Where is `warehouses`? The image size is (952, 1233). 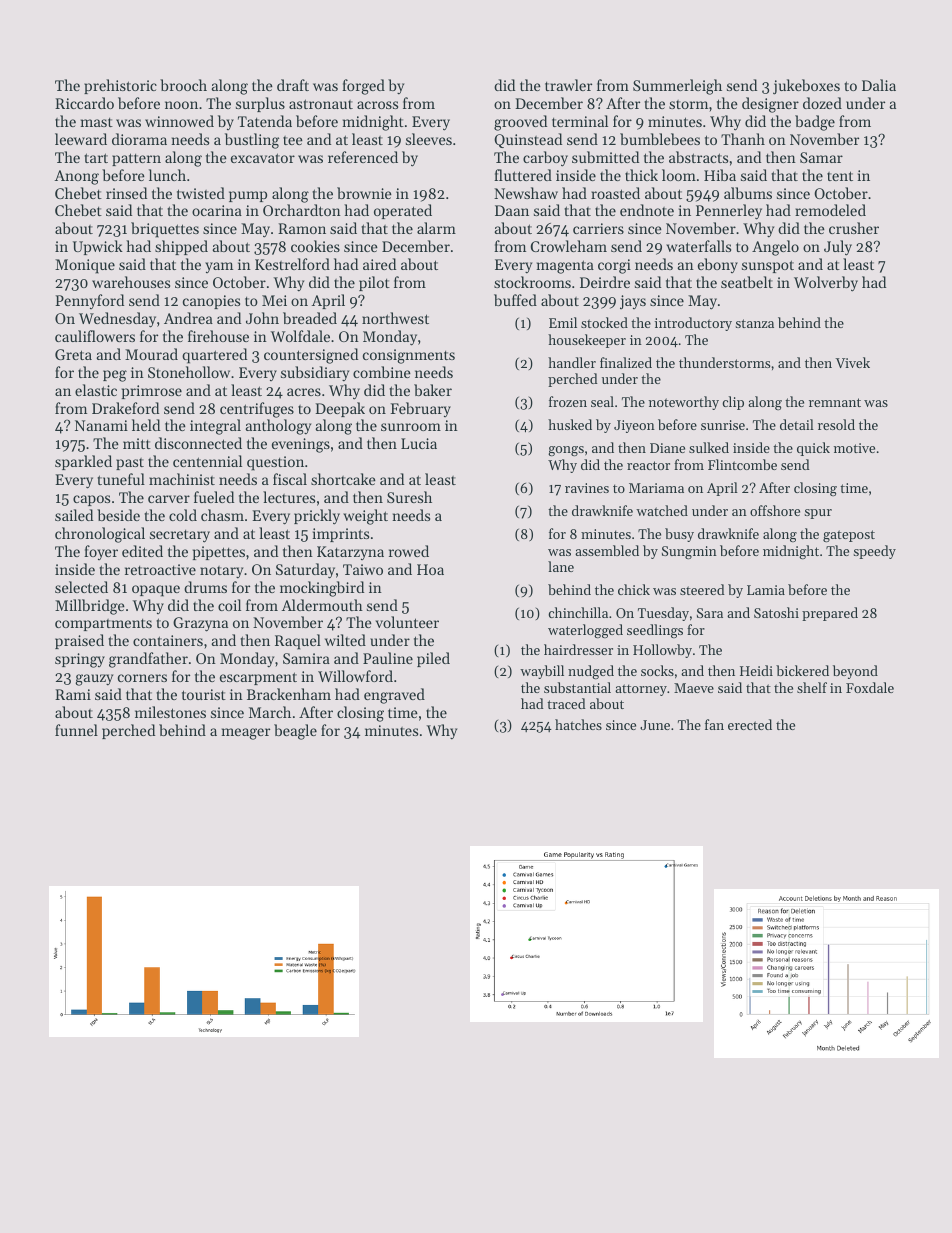 warehouses is located at coordinates (131, 282).
